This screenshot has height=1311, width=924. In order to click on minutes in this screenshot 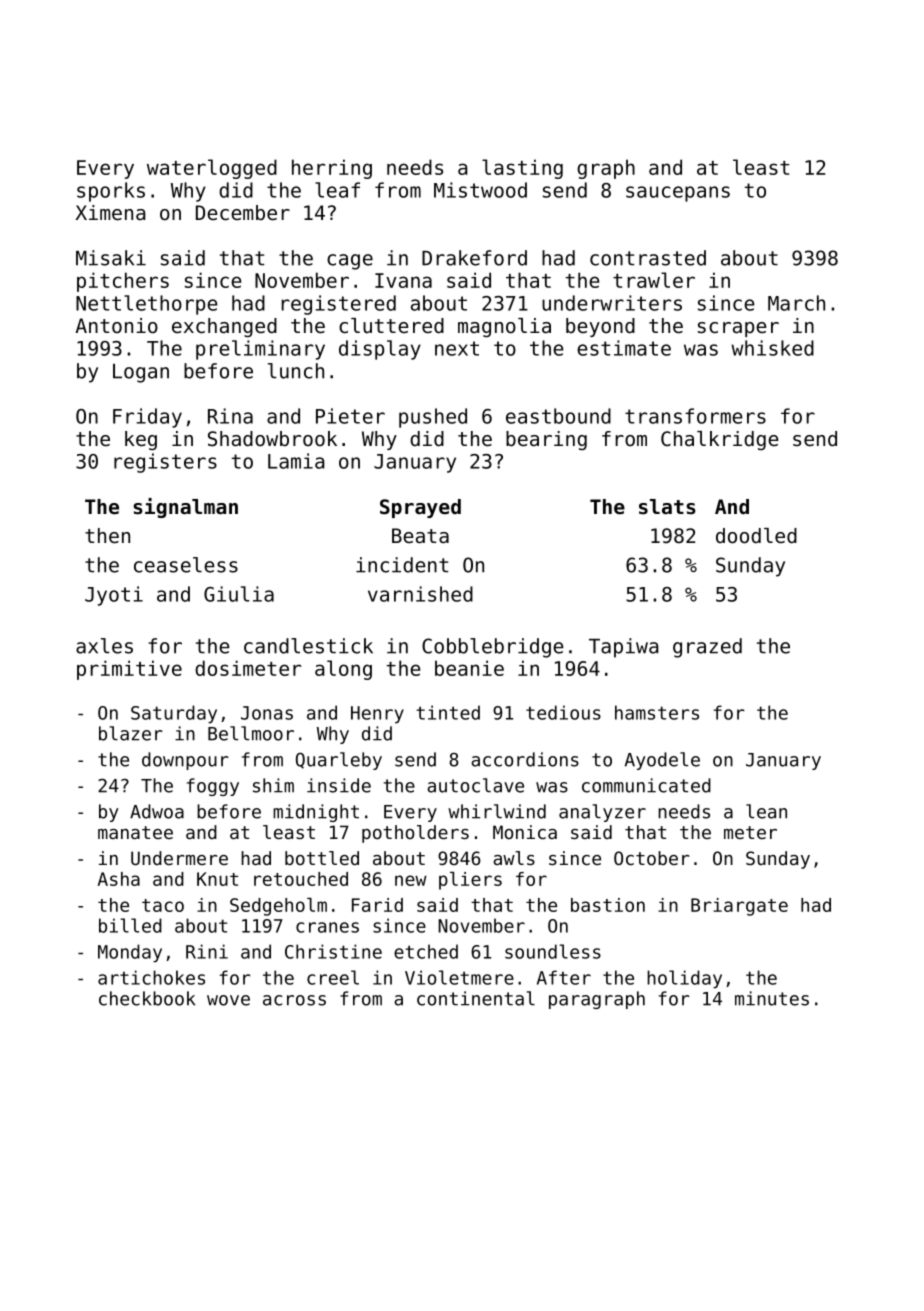, I will do `click(772, 998)`.
